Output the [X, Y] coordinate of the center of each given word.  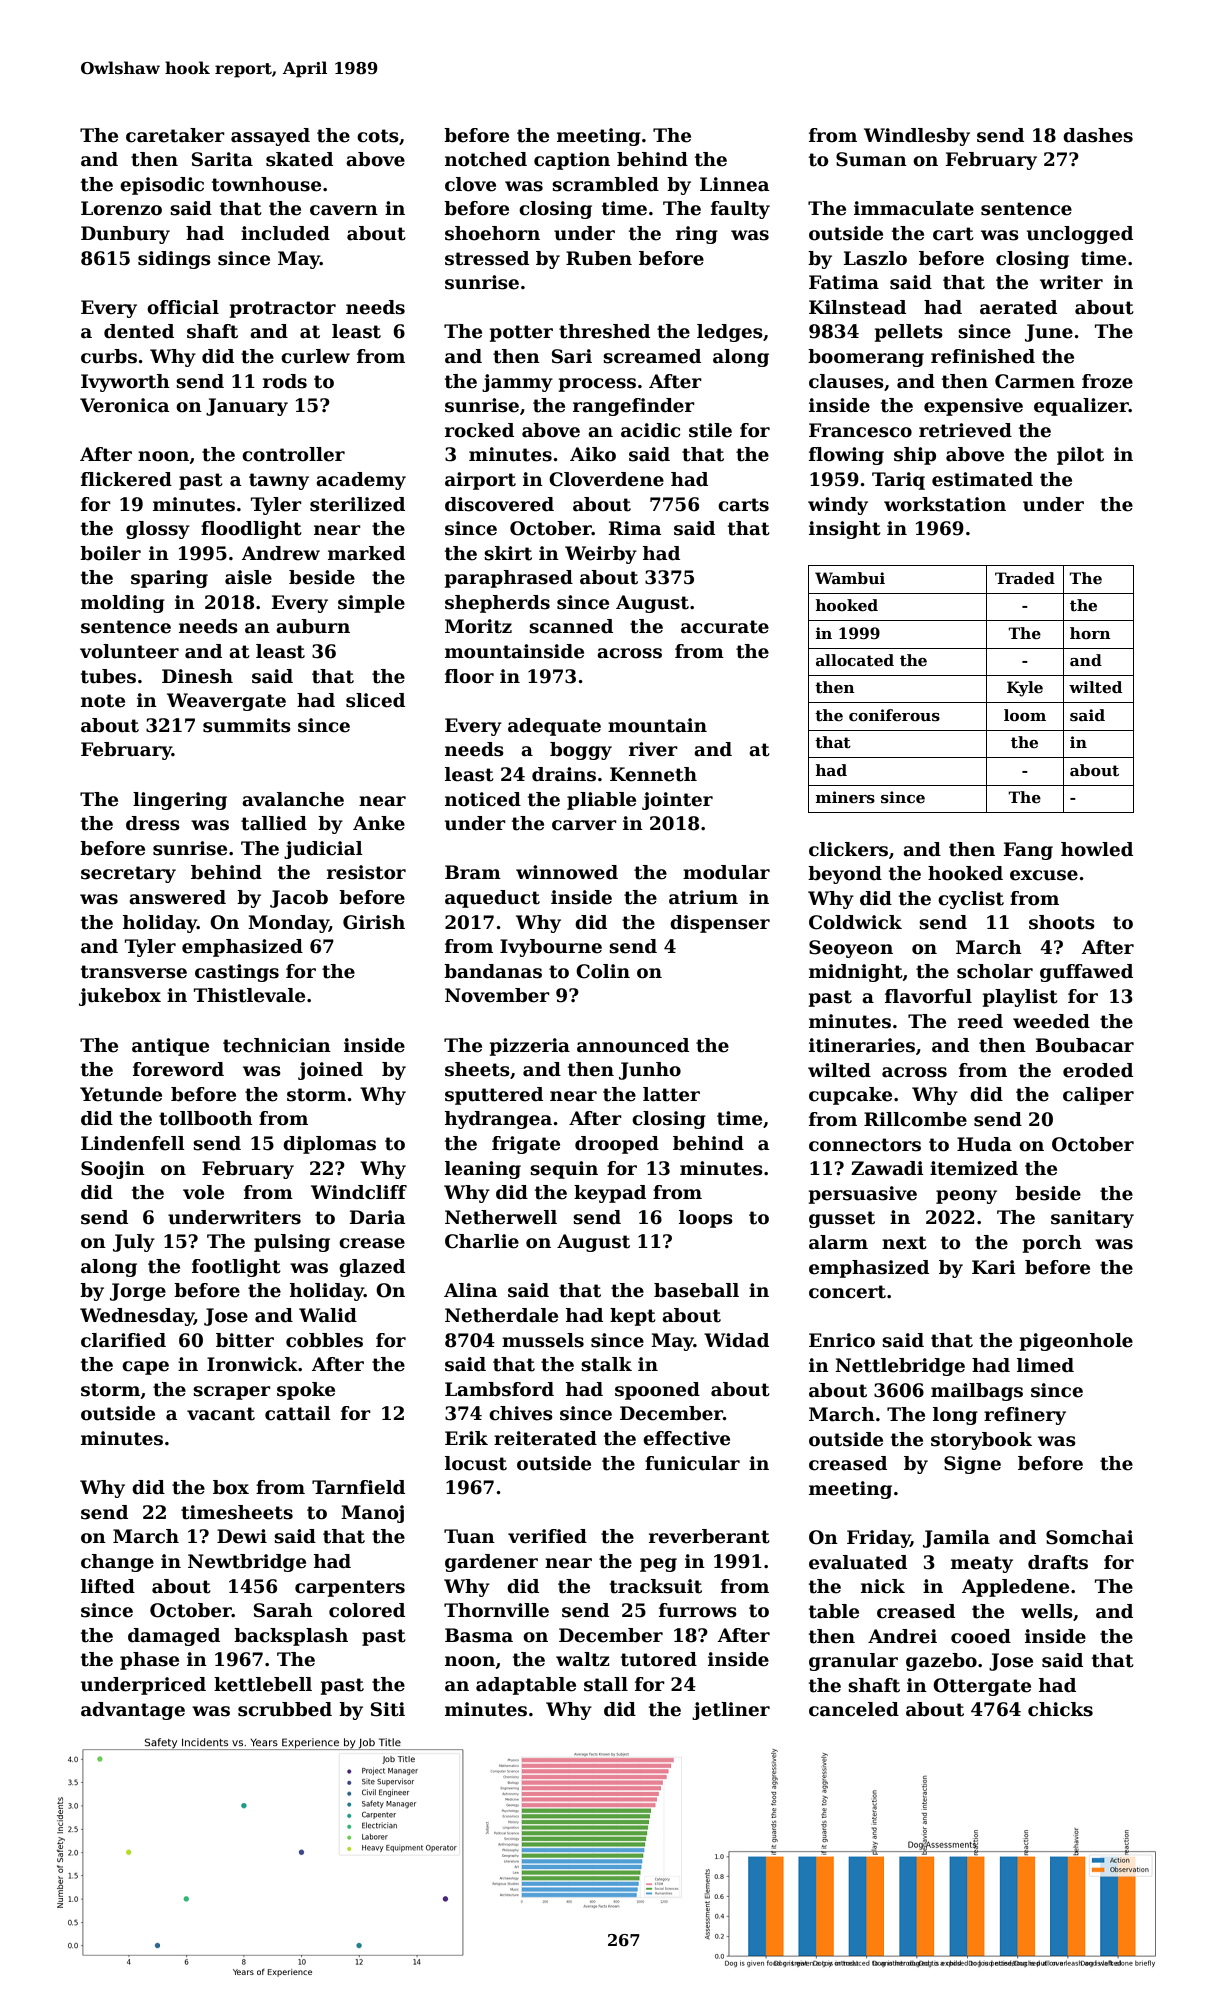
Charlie [482, 1241]
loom [1025, 715]
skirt [508, 553]
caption [572, 161]
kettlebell [263, 1684]
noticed [483, 799]
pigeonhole [1076, 1342]
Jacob [299, 899]
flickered [126, 479]
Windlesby [917, 137]
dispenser [720, 924]
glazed [372, 1268]
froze [1107, 381]
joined [330, 1071]
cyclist [971, 900]
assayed [270, 137]
